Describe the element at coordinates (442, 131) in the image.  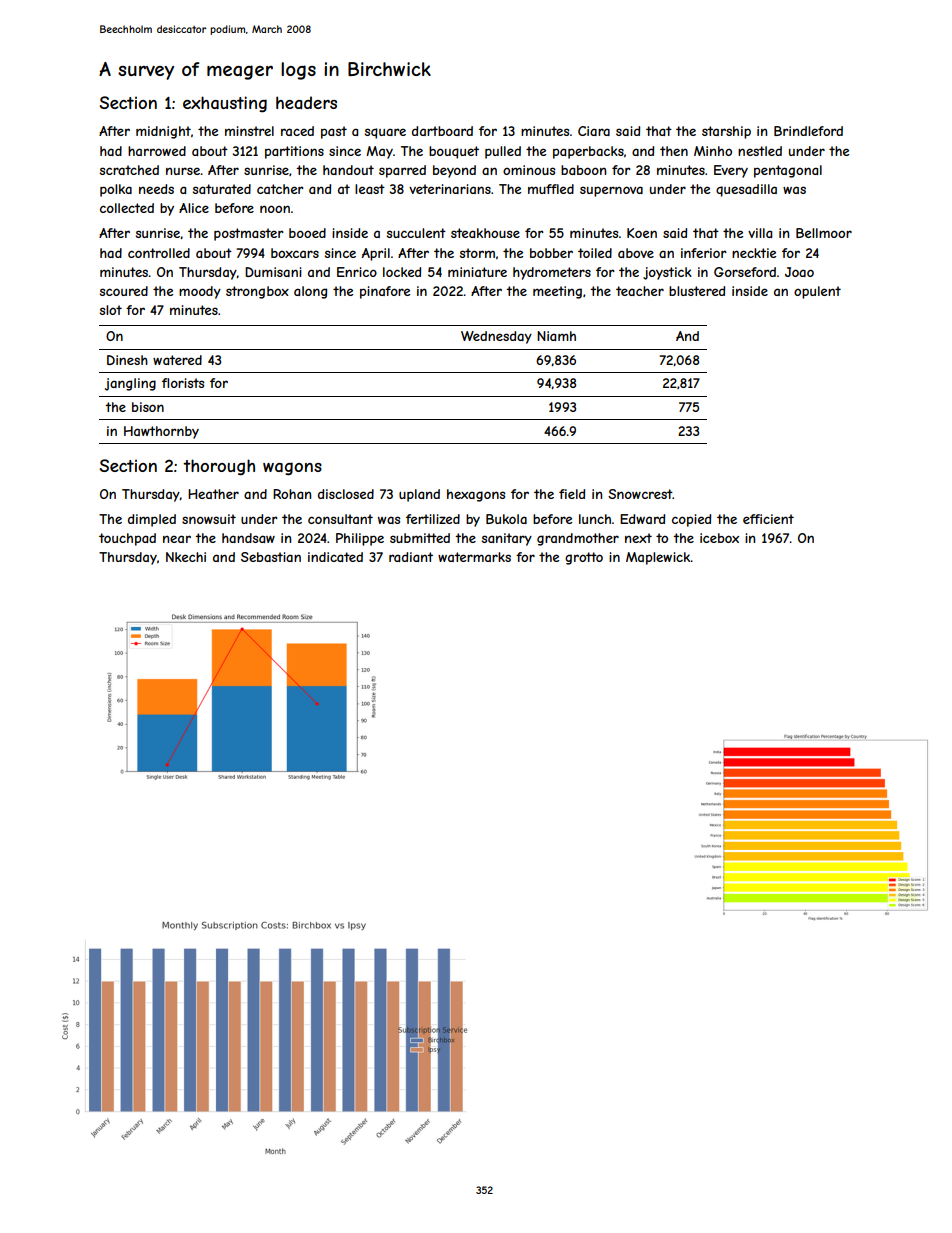
I see `dartboard` at that location.
